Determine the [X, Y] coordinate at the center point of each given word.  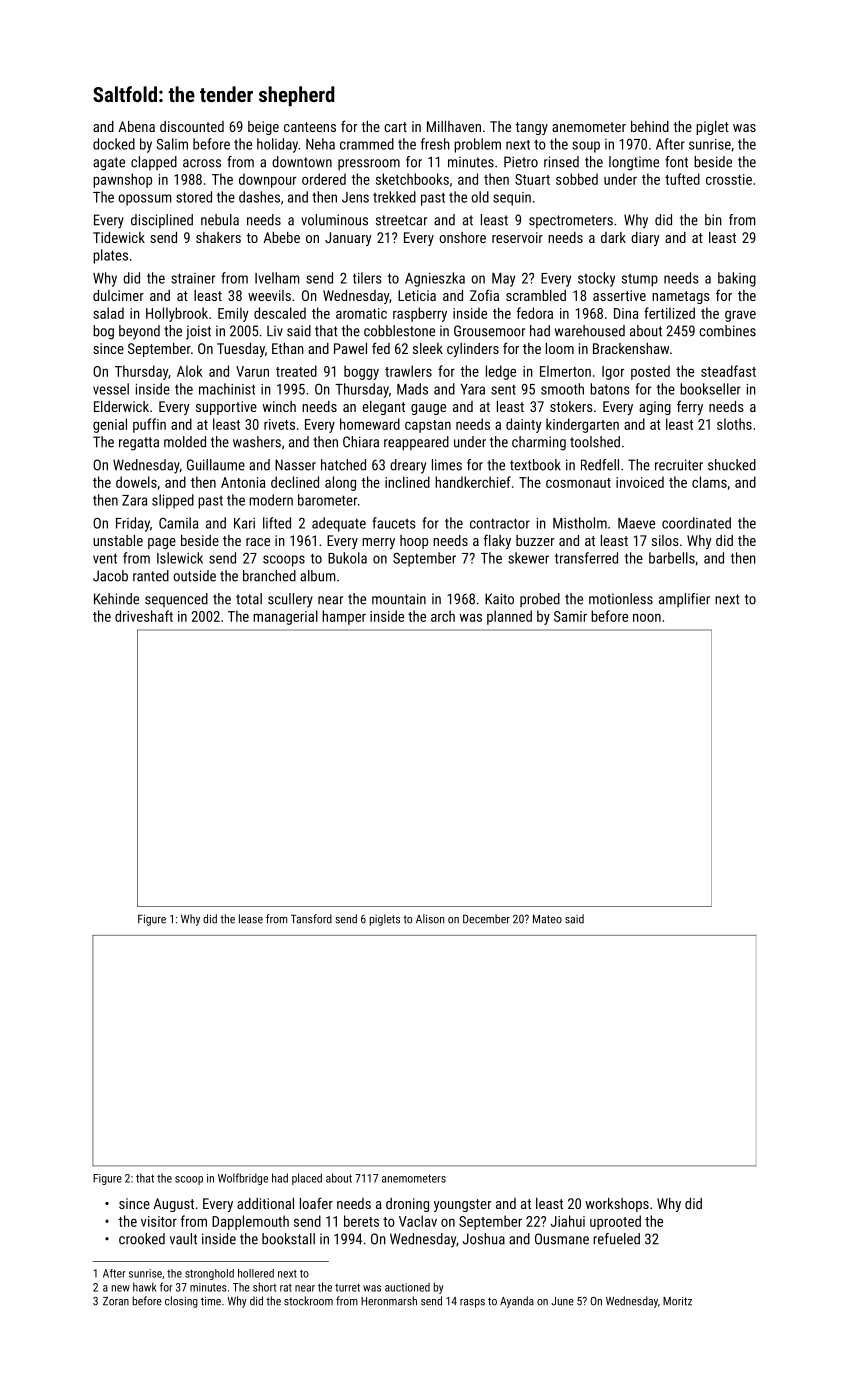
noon [647, 617]
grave [740, 316]
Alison [430, 919]
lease [251, 919]
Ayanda [517, 1302]
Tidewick [119, 237]
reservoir [517, 237]
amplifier [684, 600]
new [121, 1288]
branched [269, 576]
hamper [344, 617]
